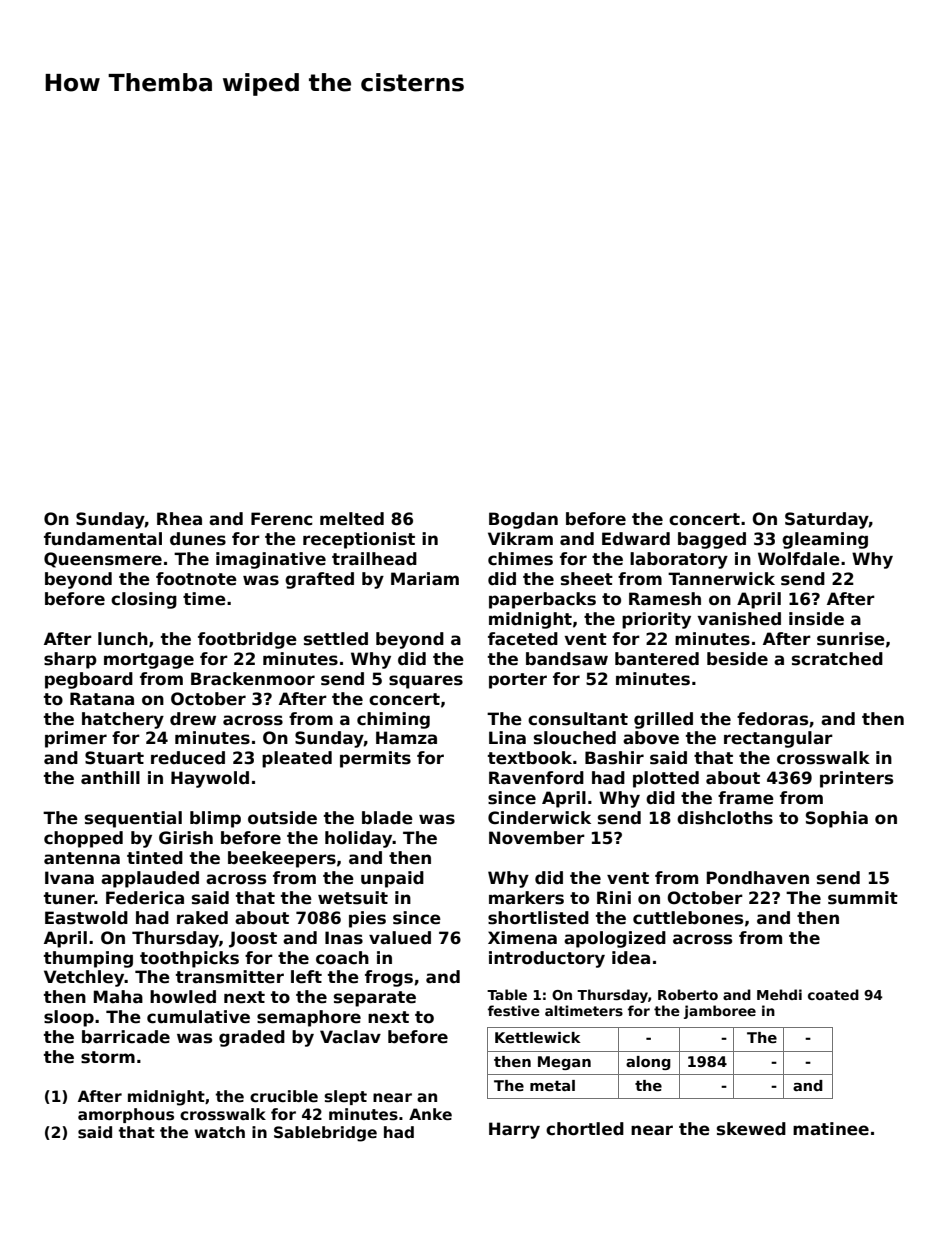  Describe the element at coordinates (514, 1130) in the page. I see `Harry` at that location.
